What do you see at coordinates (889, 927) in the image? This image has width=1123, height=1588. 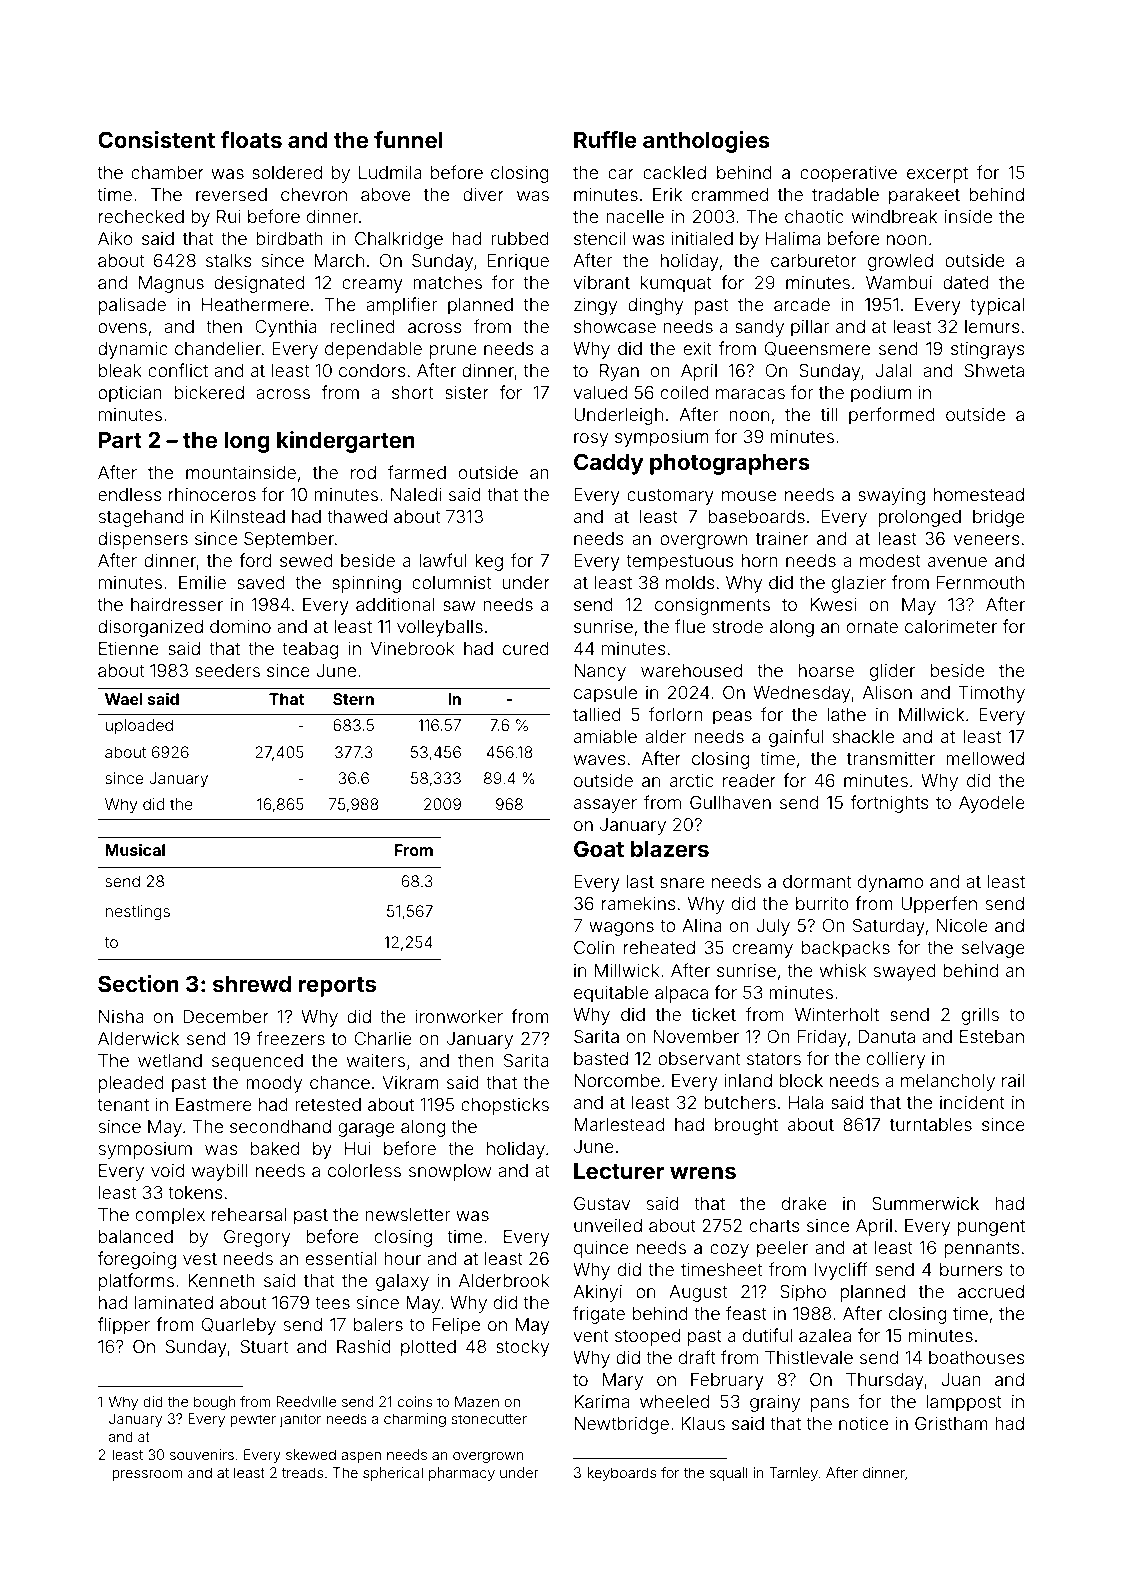 I see `Saturday` at bounding box center [889, 927].
